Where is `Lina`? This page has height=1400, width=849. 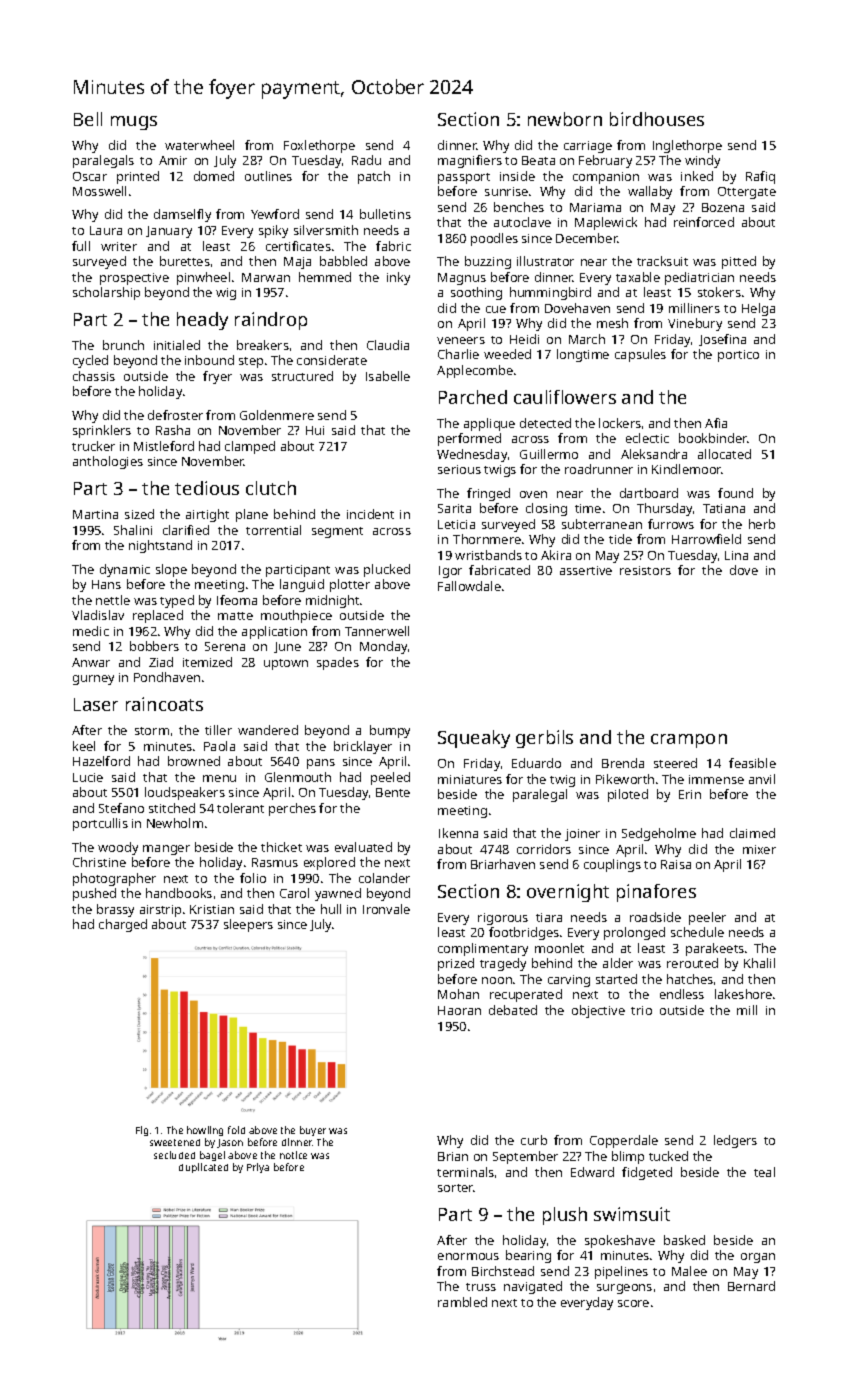
Lina is located at coordinates (736, 555).
